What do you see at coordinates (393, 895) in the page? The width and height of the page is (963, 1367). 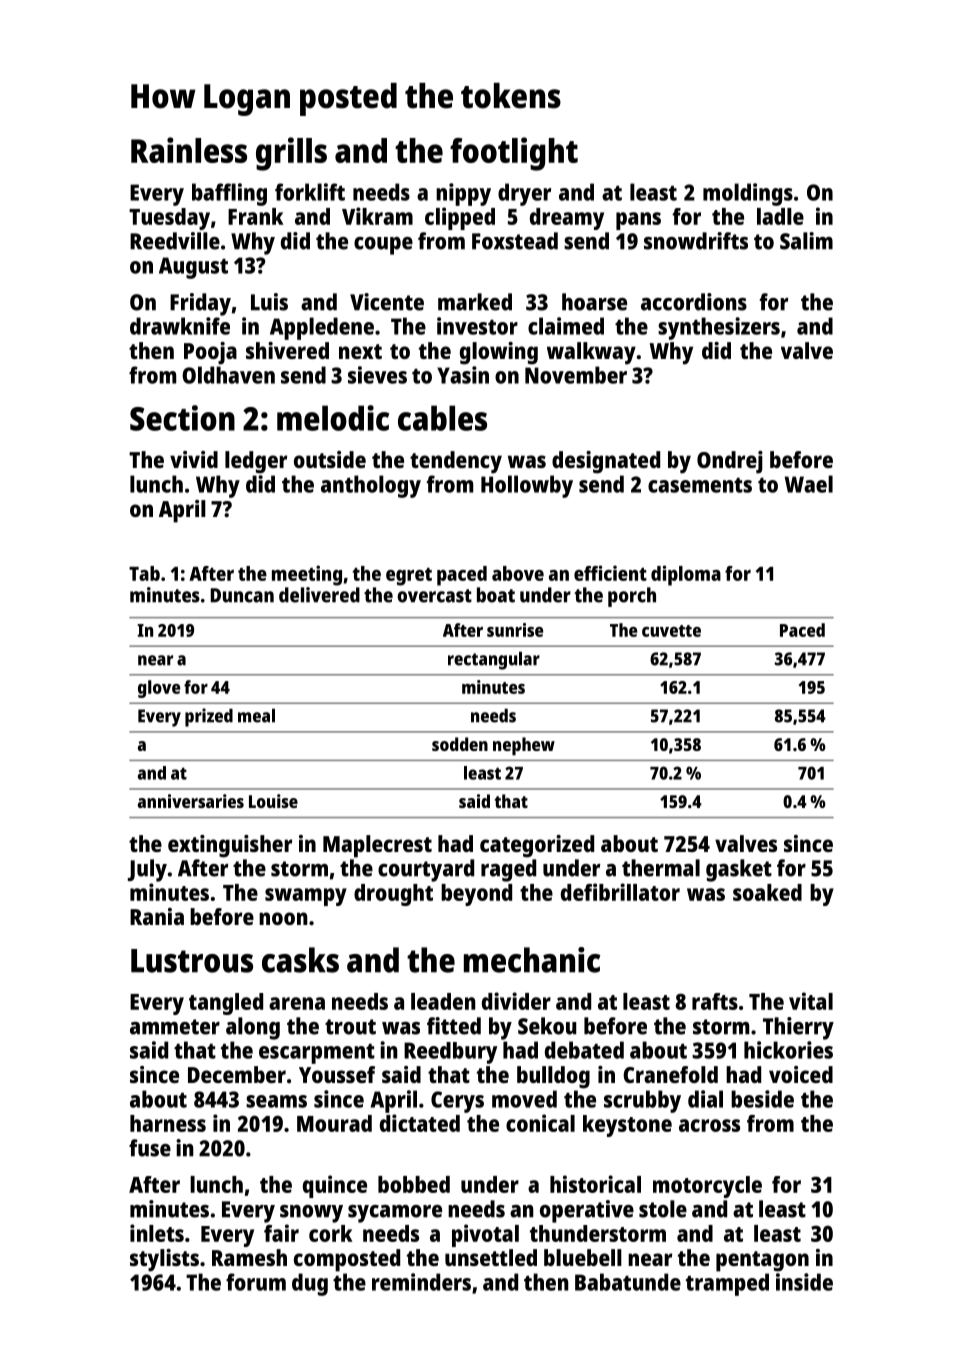 I see `drought` at bounding box center [393, 895].
